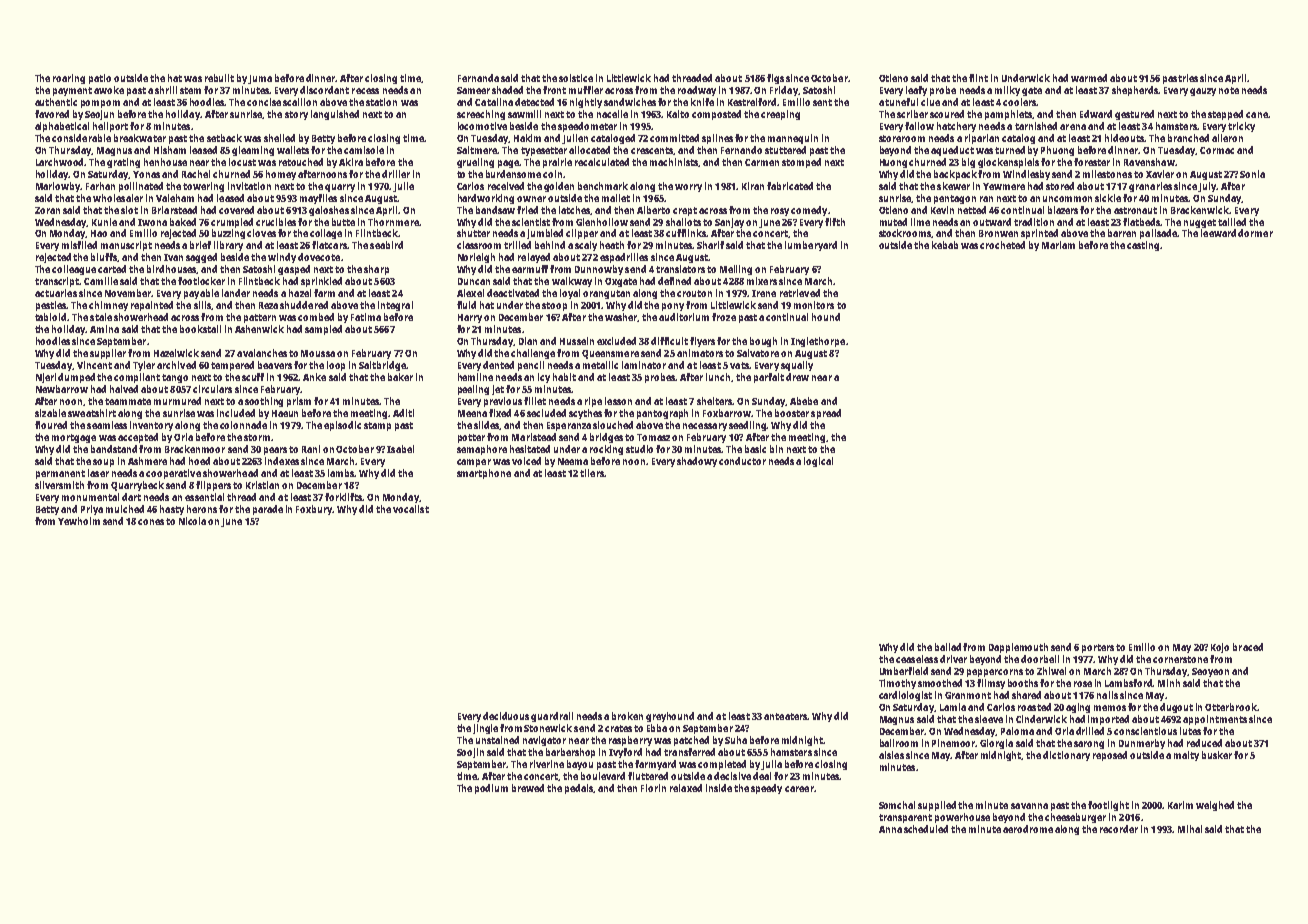  What do you see at coordinates (776, 449) in the screenshot?
I see `bin` at bounding box center [776, 449].
